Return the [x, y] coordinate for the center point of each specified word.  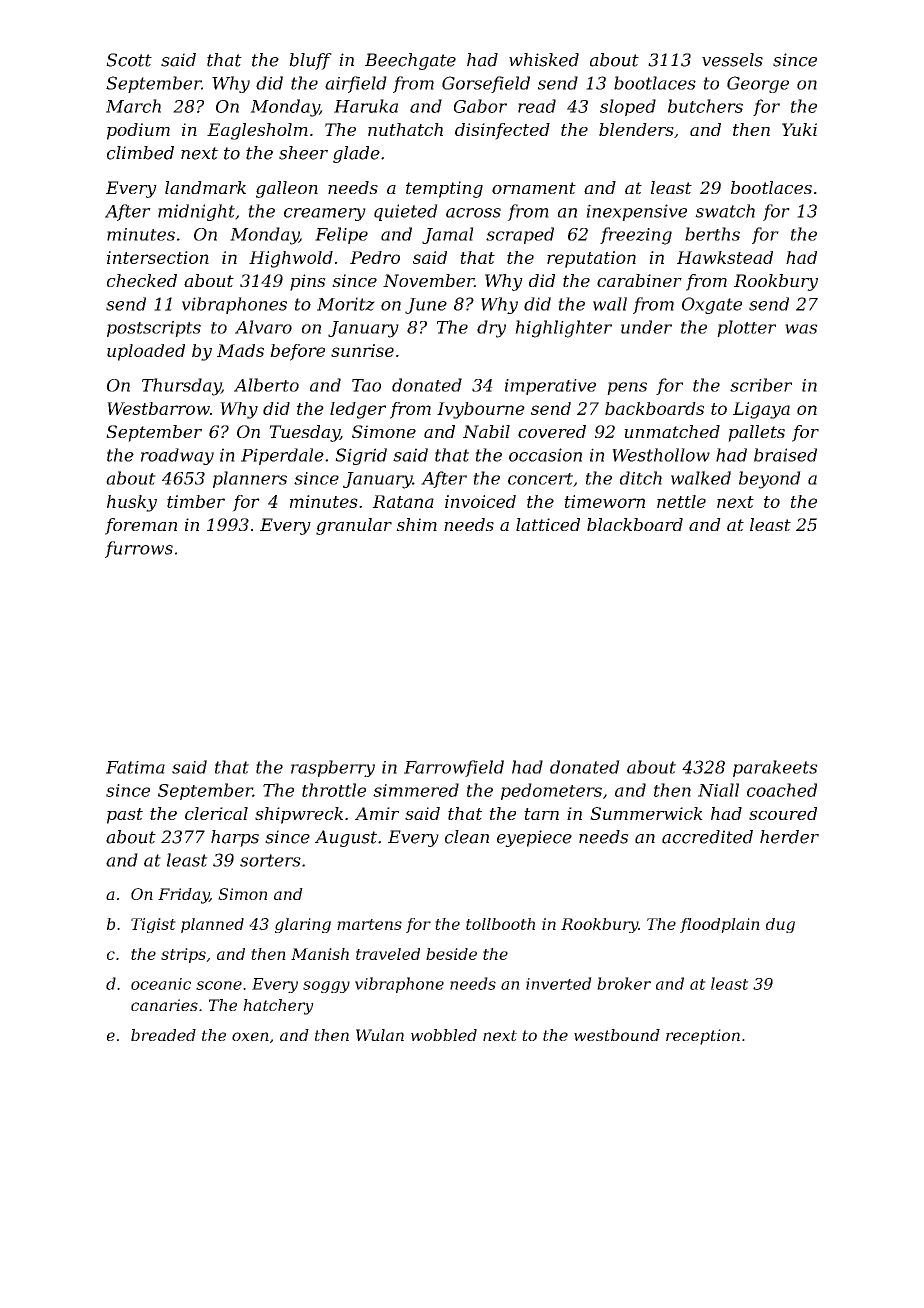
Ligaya [761, 410]
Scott [129, 60]
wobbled [444, 1035]
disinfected [502, 131]
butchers [705, 106]
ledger [358, 410]
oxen [250, 1036]
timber [196, 501]
